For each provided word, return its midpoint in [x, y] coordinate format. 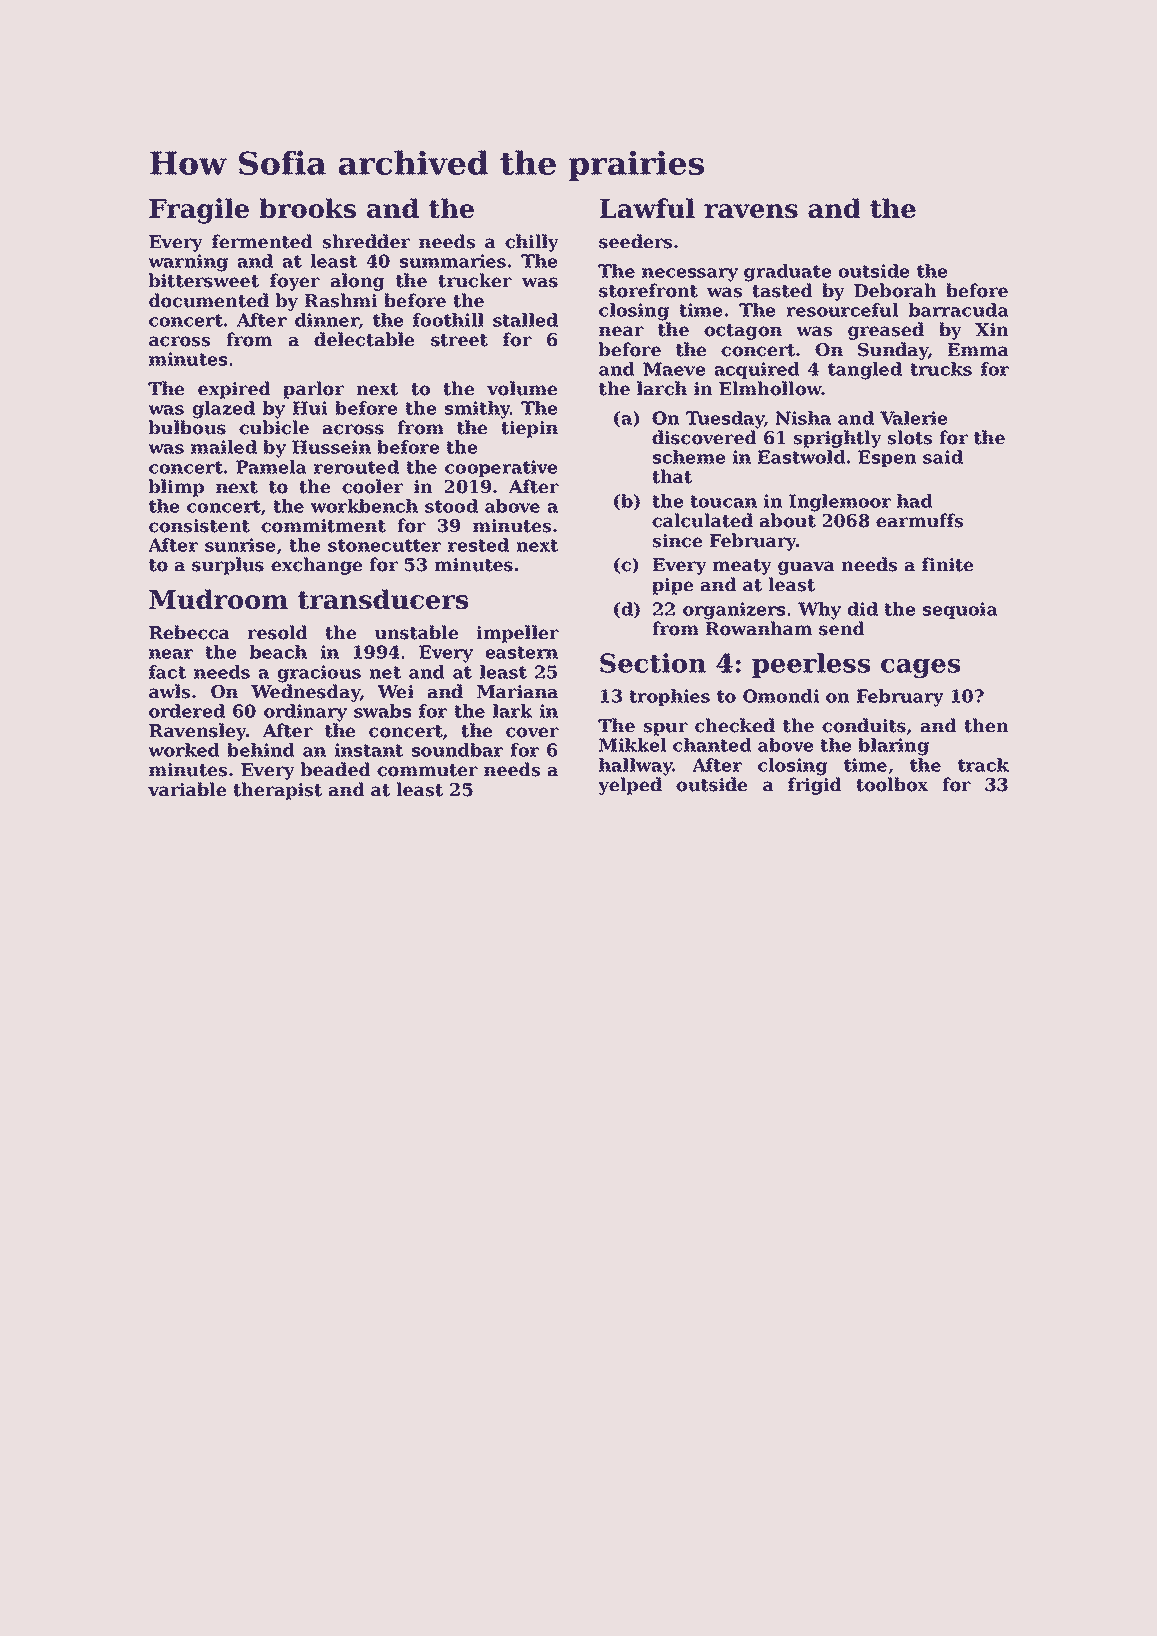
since [677, 541]
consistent [199, 526]
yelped [630, 786]
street [459, 340]
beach [278, 652]
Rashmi [341, 300]
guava [806, 568]
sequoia [960, 610]
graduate [788, 273]
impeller [517, 634]
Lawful [647, 208]
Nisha [803, 418]
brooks [307, 208]
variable [187, 789]
